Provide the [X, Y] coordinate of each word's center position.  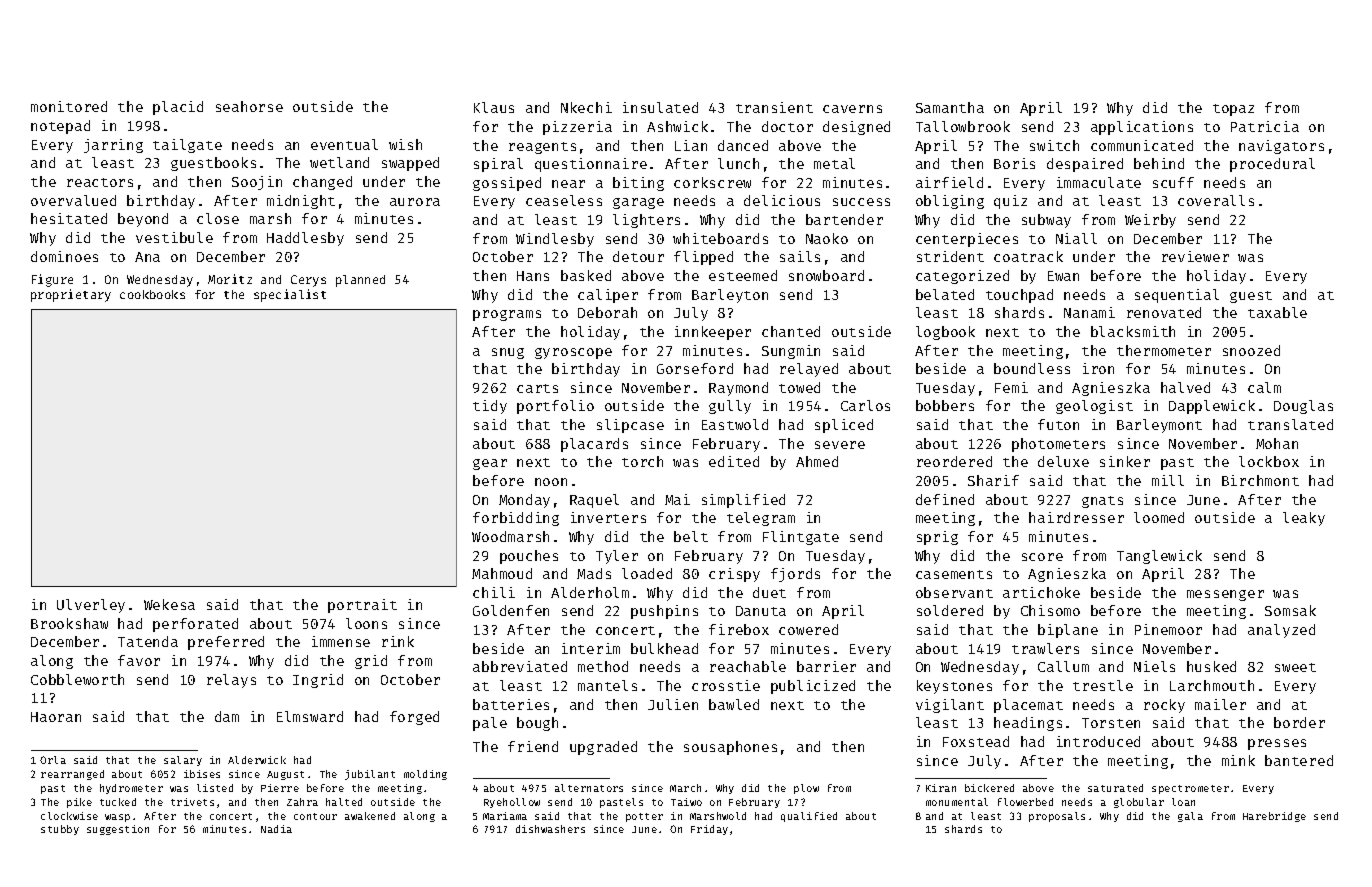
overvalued [73, 200]
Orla [53, 760]
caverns [852, 109]
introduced [1098, 741]
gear [490, 464]
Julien [673, 704]
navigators [1281, 147]
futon [1058, 424]
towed [799, 387]
